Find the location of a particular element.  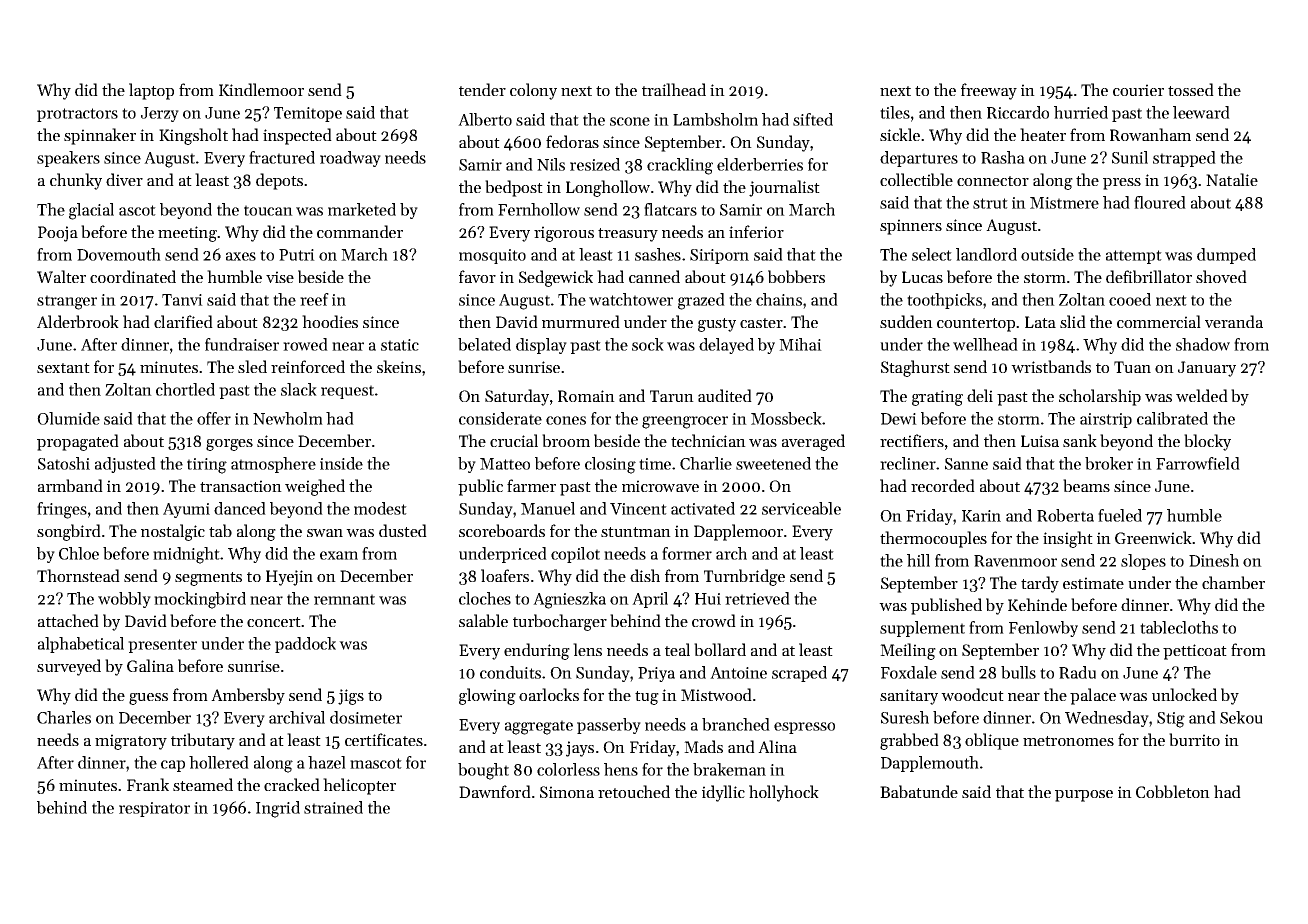

Matteo is located at coordinates (505, 464).
